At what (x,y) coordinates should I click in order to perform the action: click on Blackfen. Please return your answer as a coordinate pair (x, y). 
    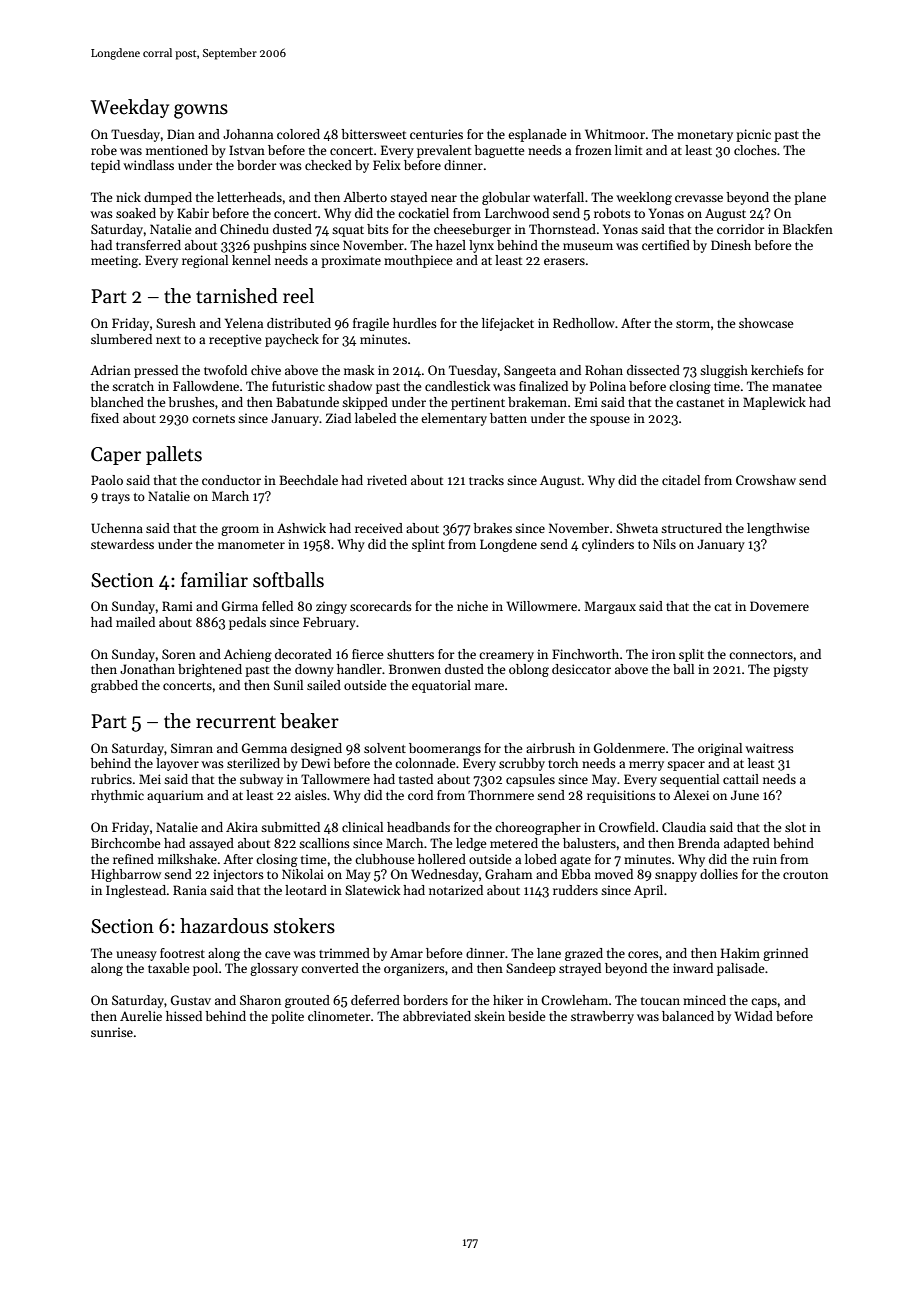
    Looking at the image, I should click on (808, 229).
